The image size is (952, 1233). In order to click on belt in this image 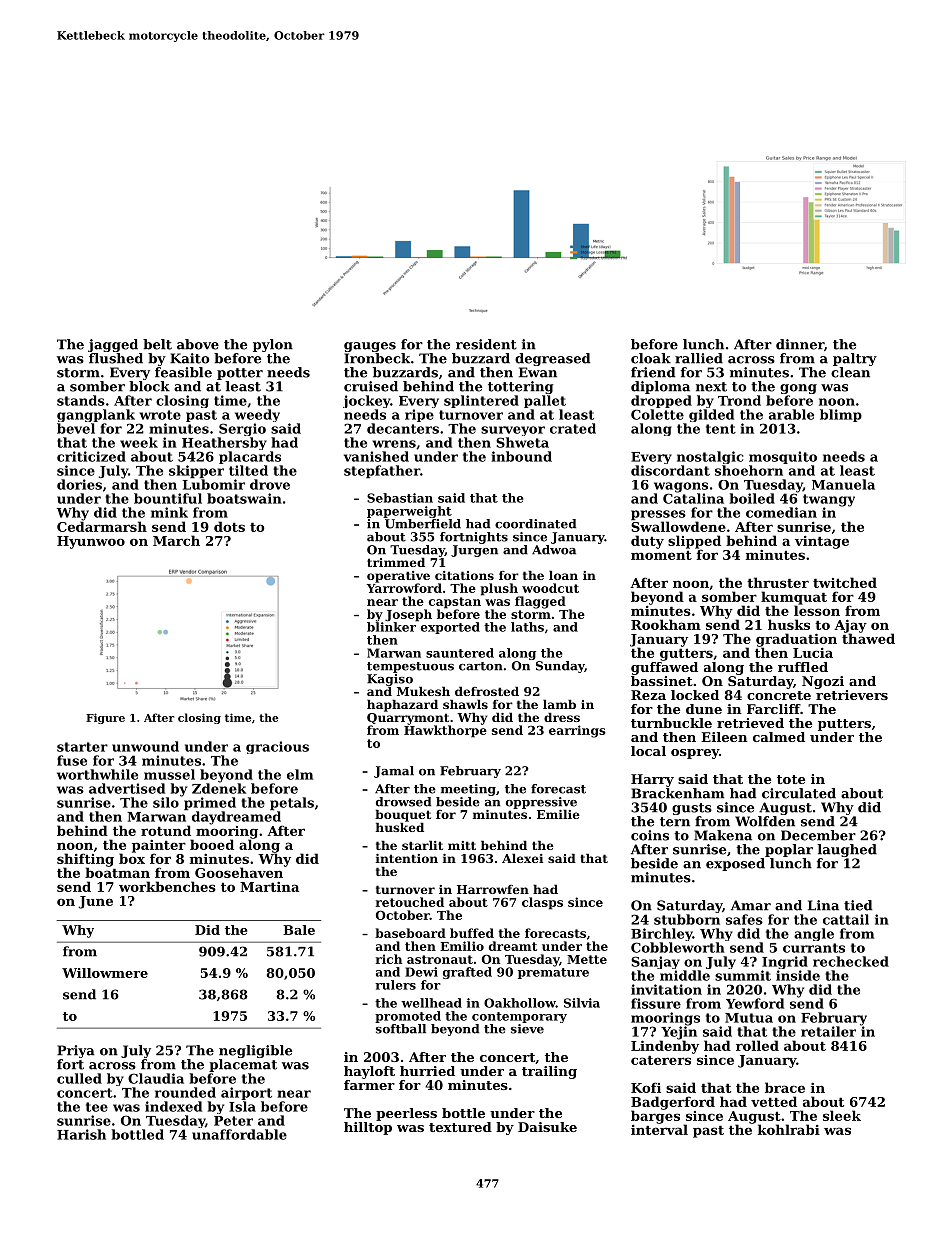, I will do `click(157, 344)`.
